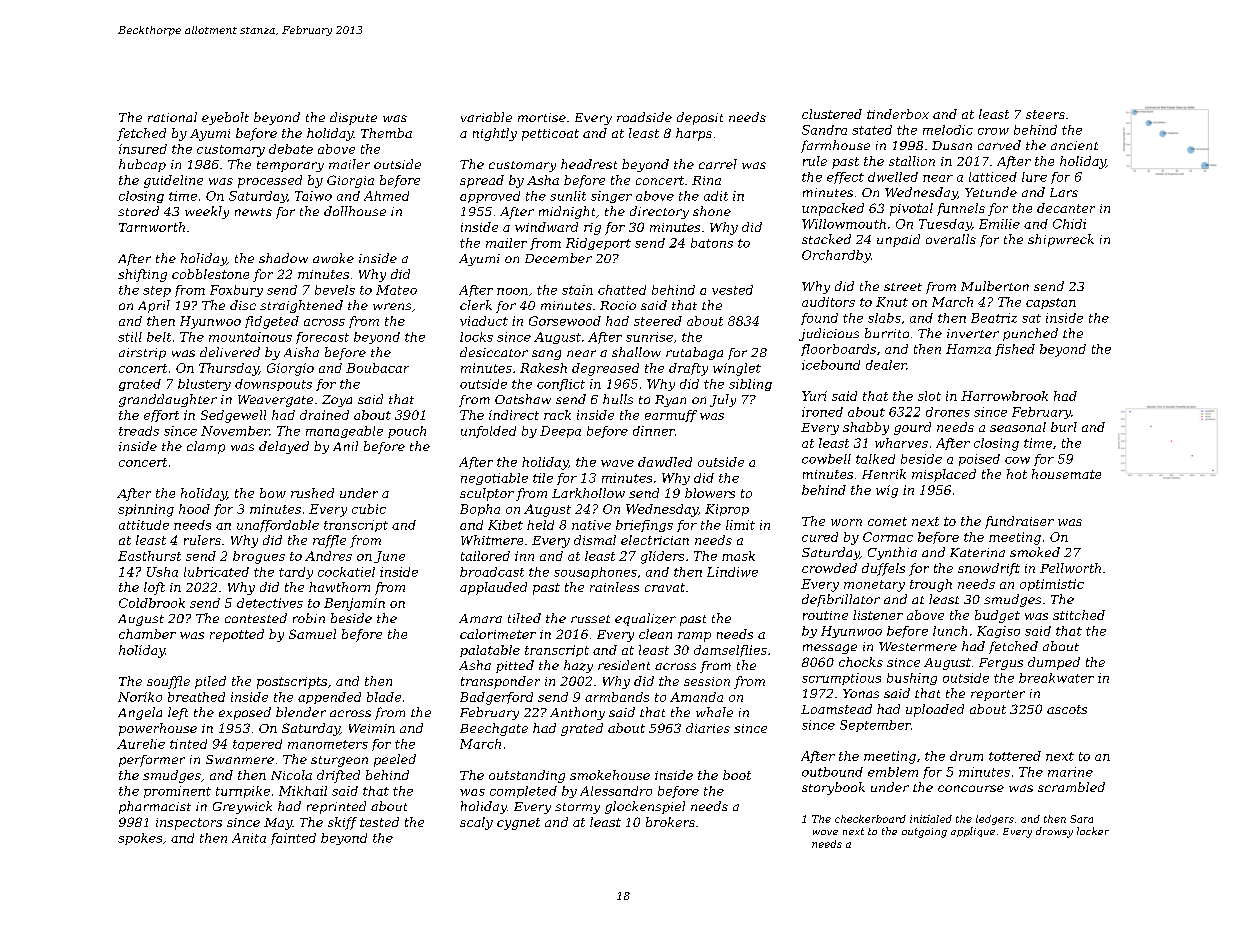 Image resolution: width=1233 pixels, height=952 pixels. I want to click on loft, so click(154, 588).
